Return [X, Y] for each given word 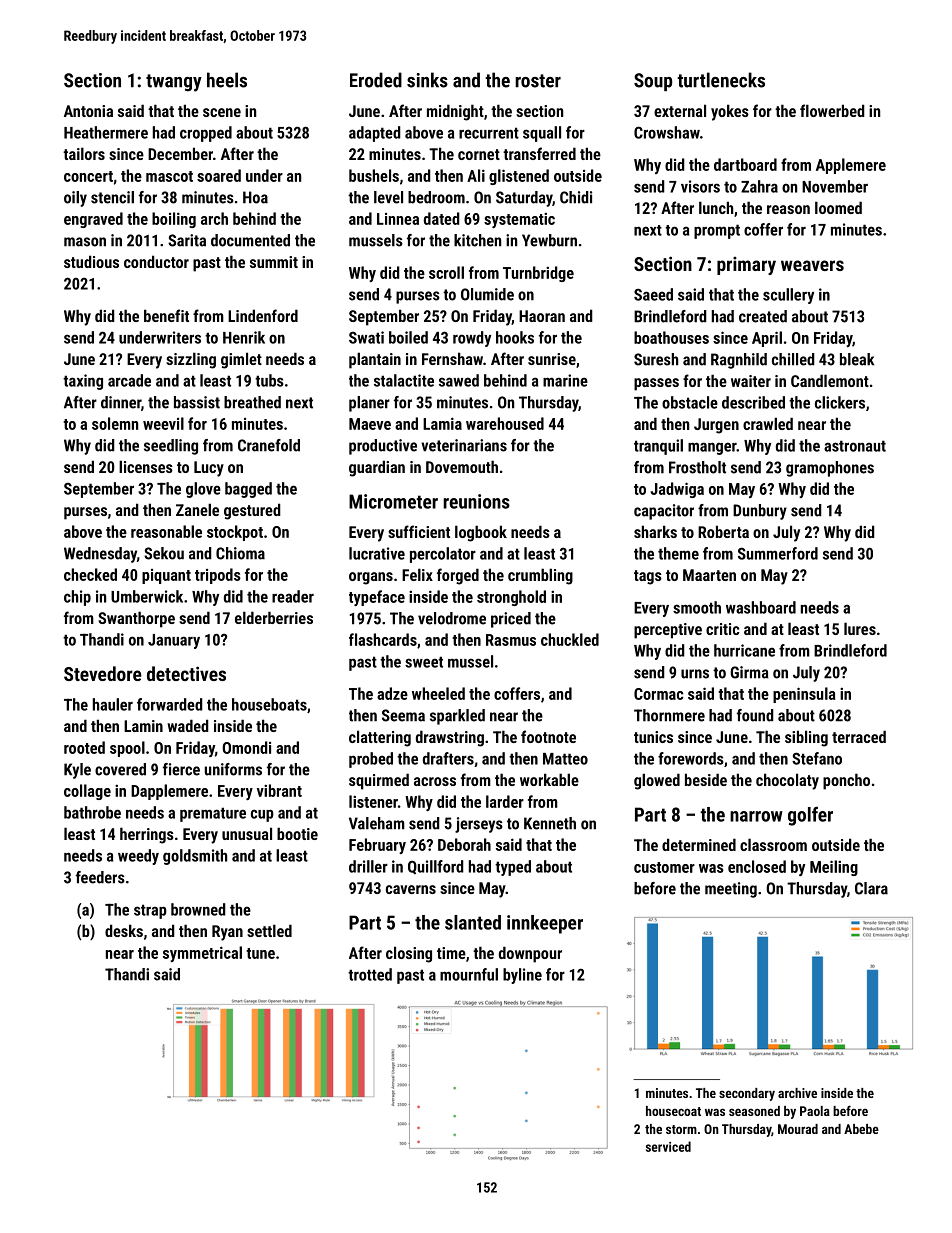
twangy [174, 83]
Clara [871, 888]
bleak [857, 359]
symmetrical [202, 954]
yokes [730, 112]
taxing [83, 382]
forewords [691, 758]
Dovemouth [462, 466]
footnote [548, 736]
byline [522, 976]
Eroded [376, 80]
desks [124, 930]
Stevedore [102, 673]
